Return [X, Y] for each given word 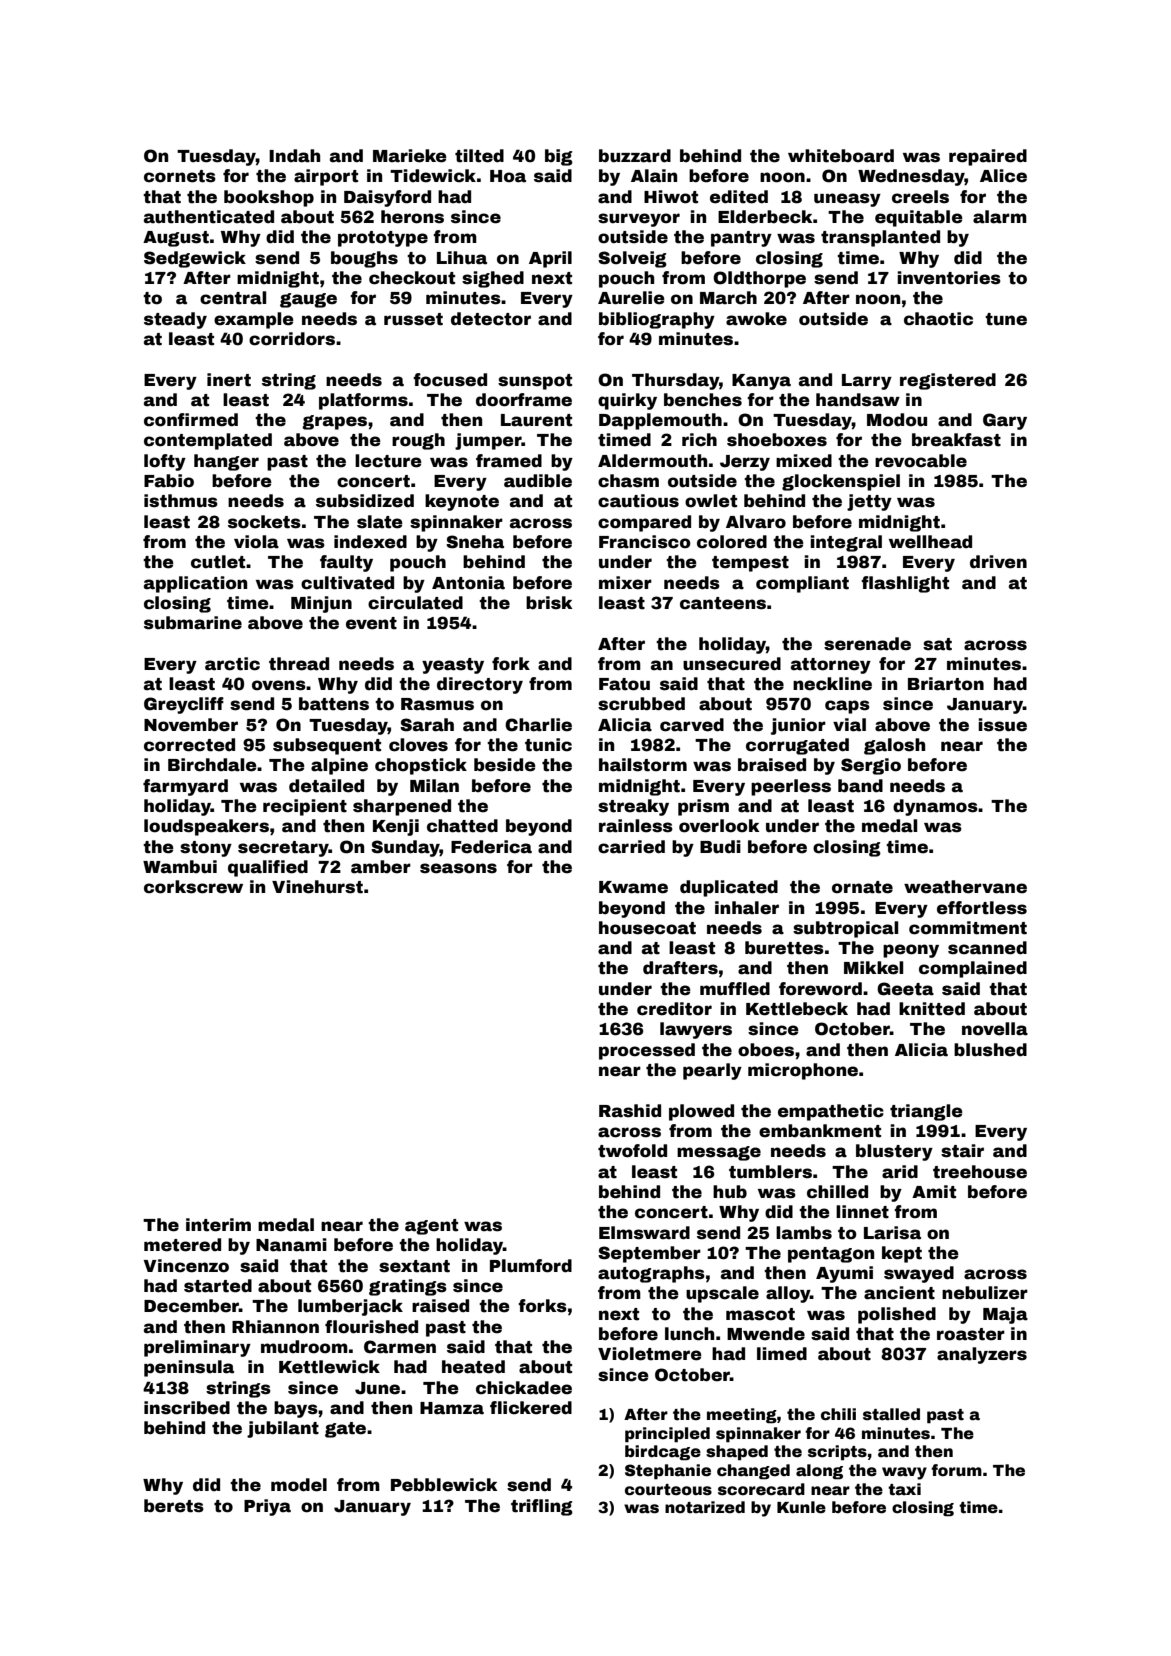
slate [380, 522]
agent [431, 1227]
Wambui [180, 867]
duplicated [729, 888]
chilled [837, 1192]
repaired [988, 157]
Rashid [630, 1111]
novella [995, 1029]
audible [538, 481]
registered [948, 381]
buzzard [635, 156]
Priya [267, 1507]
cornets [180, 176]
